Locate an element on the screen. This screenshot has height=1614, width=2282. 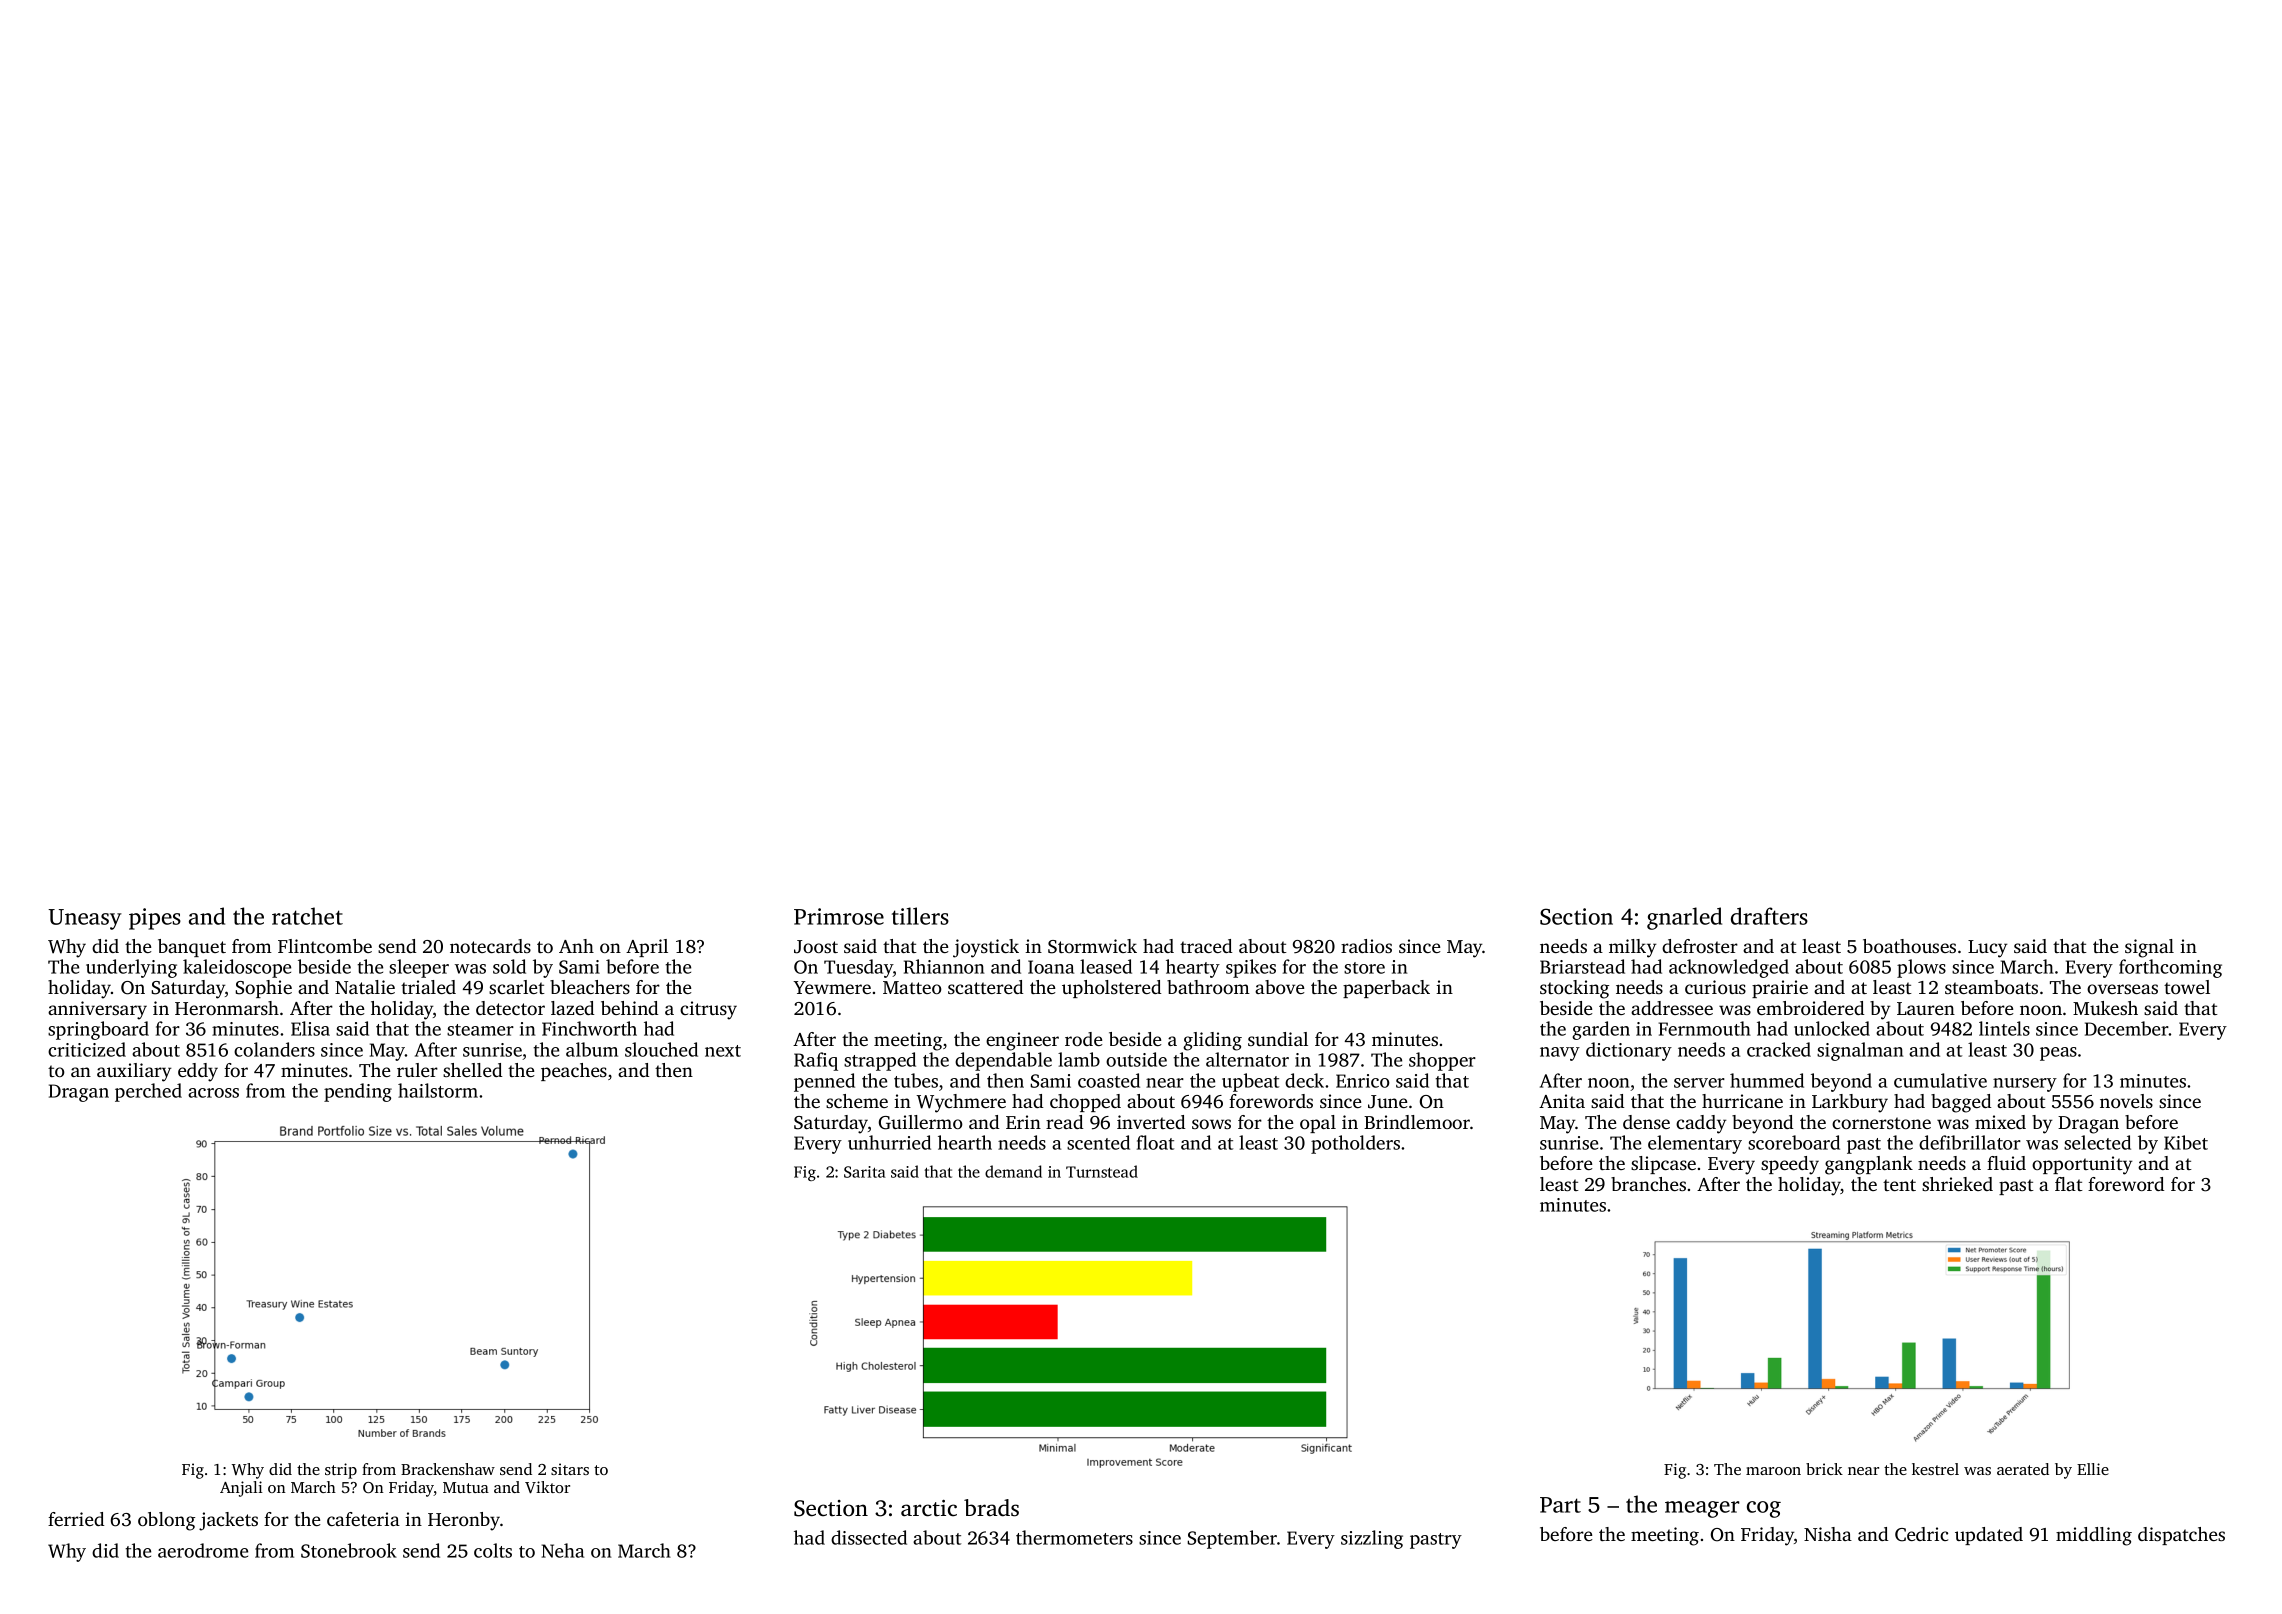
penned is located at coordinates (824, 1082).
